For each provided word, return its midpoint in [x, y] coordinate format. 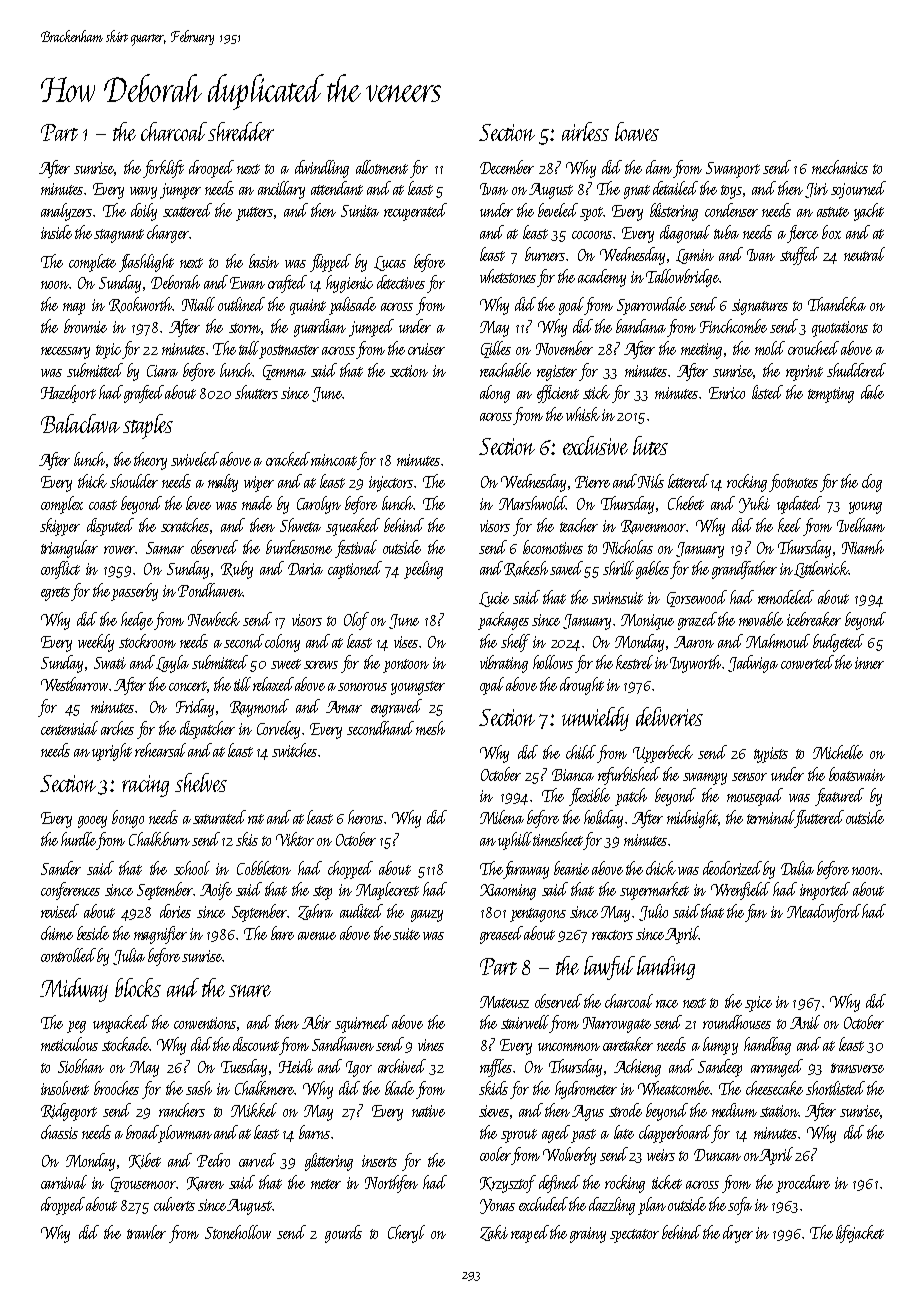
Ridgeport [69, 1112]
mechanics [840, 167]
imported [825, 891]
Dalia [797, 868]
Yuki [754, 504]
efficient [558, 394]
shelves [201, 782]
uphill [516, 841]
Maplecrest [387, 891]
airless [585, 131]
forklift [163, 169]
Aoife [216, 891]
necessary [65, 353]
